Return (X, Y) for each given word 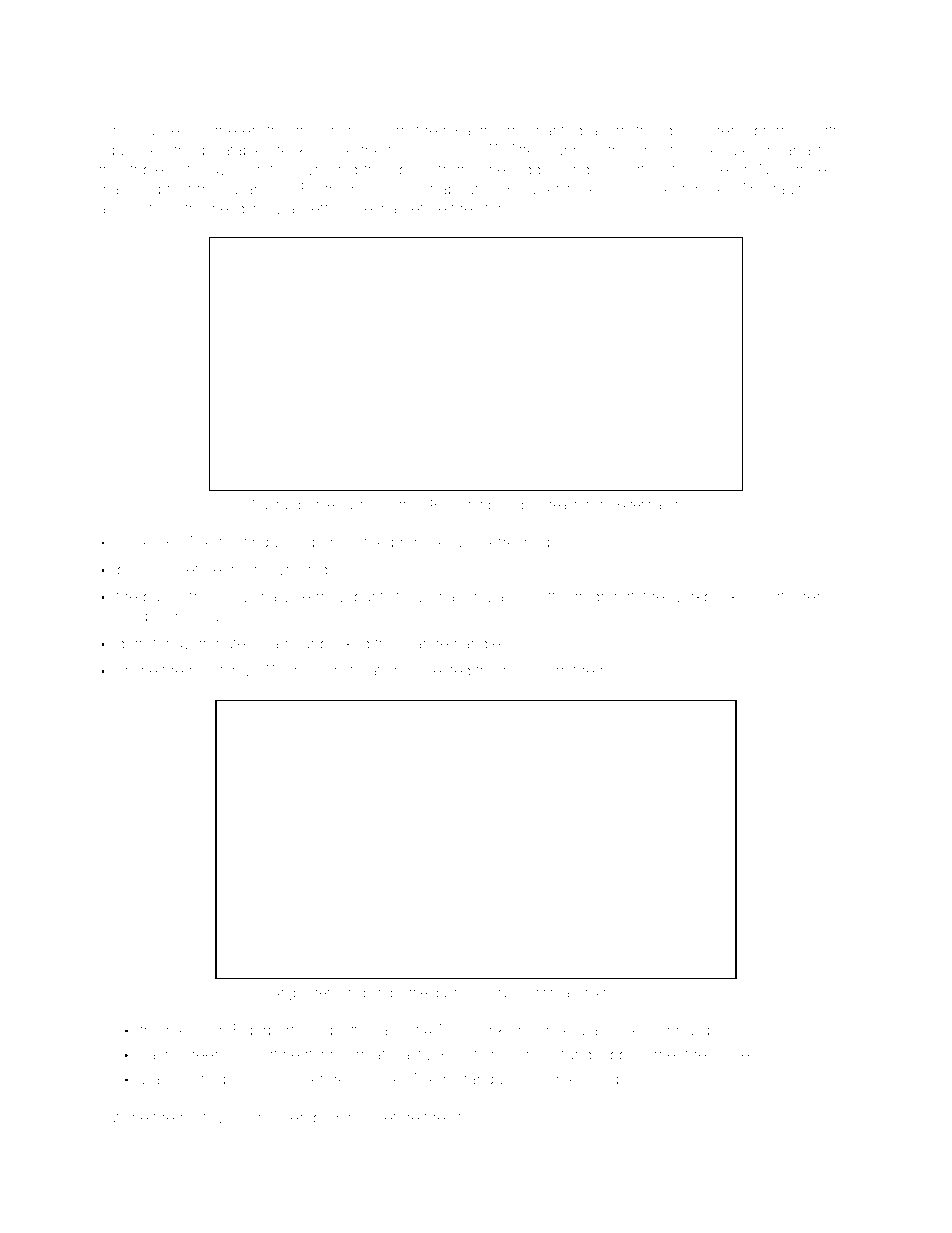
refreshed (517, 541)
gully (290, 543)
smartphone (677, 151)
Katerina (638, 505)
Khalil (352, 1117)
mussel (158, 130)
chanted (555, 130)
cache (161, 1054)
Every (635, 1031)
